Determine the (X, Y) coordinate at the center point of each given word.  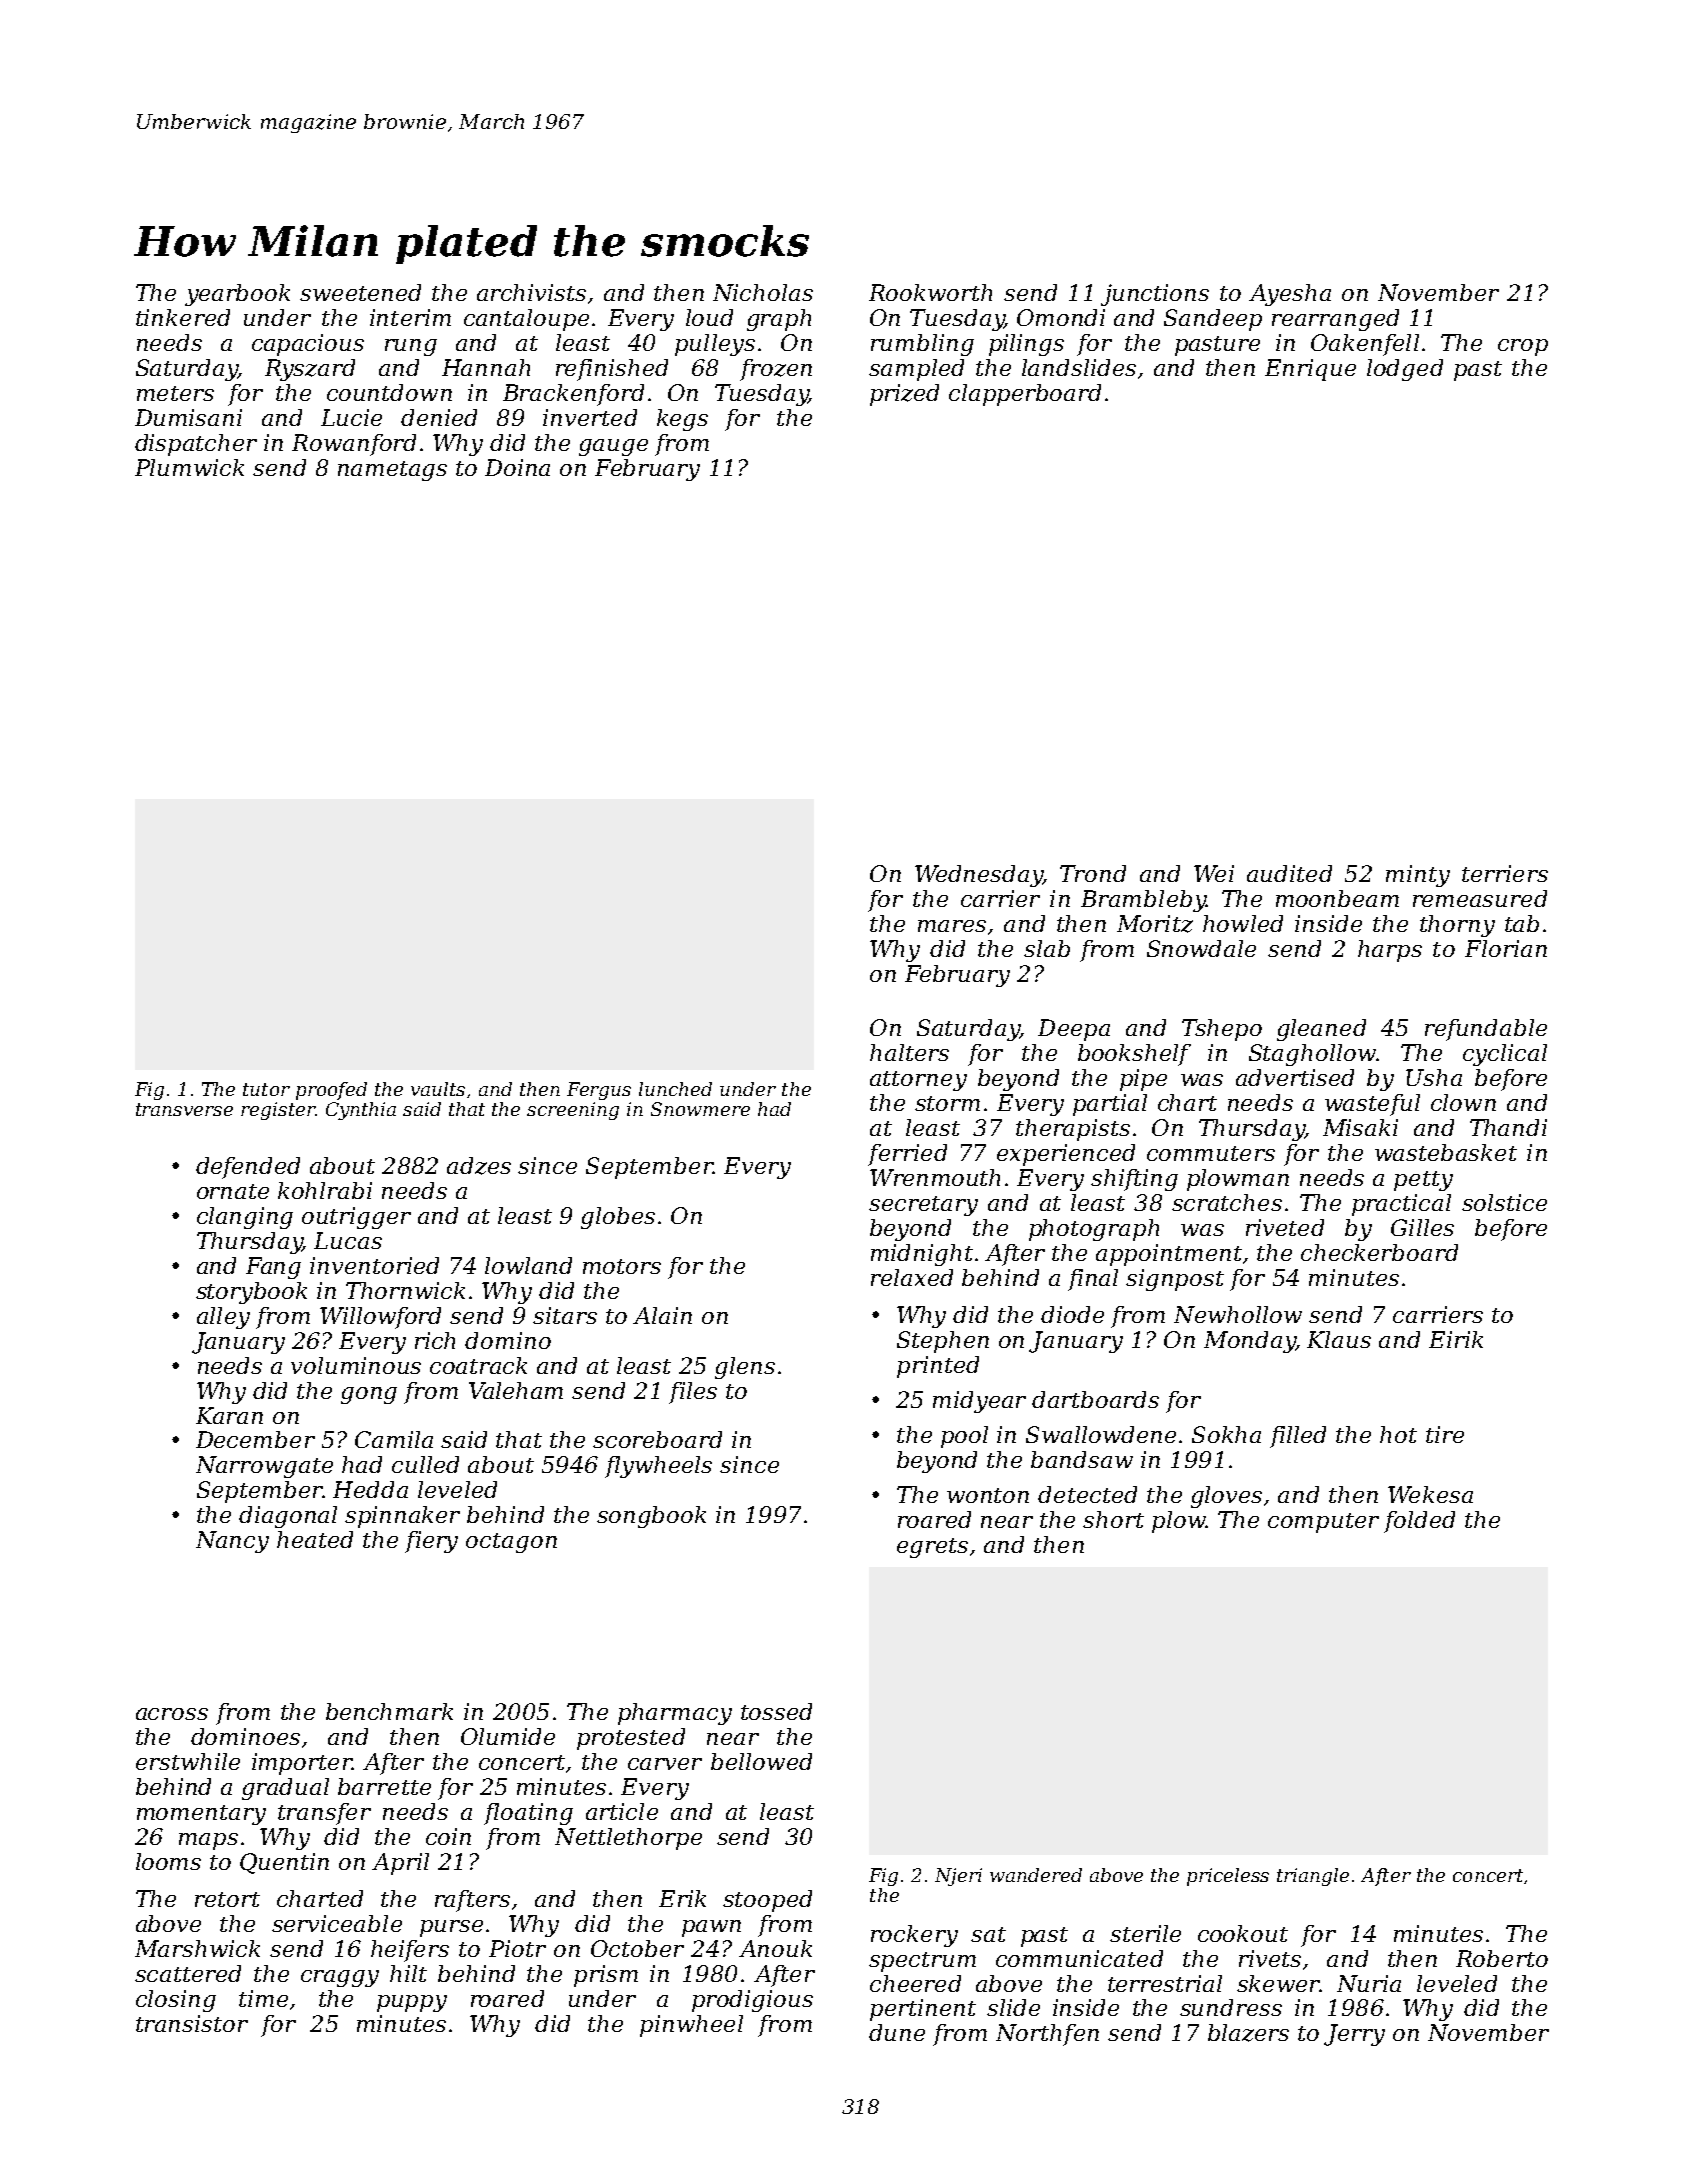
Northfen (1047, 2035)
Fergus (599, 1091)
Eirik (1456, 1339)
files (693, 1393)
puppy (412, 2003)
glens (745, 1368)
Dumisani (188, 417)
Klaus (1339, 1339)
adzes (479, 1166)
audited (1289, 873)
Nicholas (763, 292)
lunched (675, 1089)
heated (315, 1539)
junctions (1155, 295)
